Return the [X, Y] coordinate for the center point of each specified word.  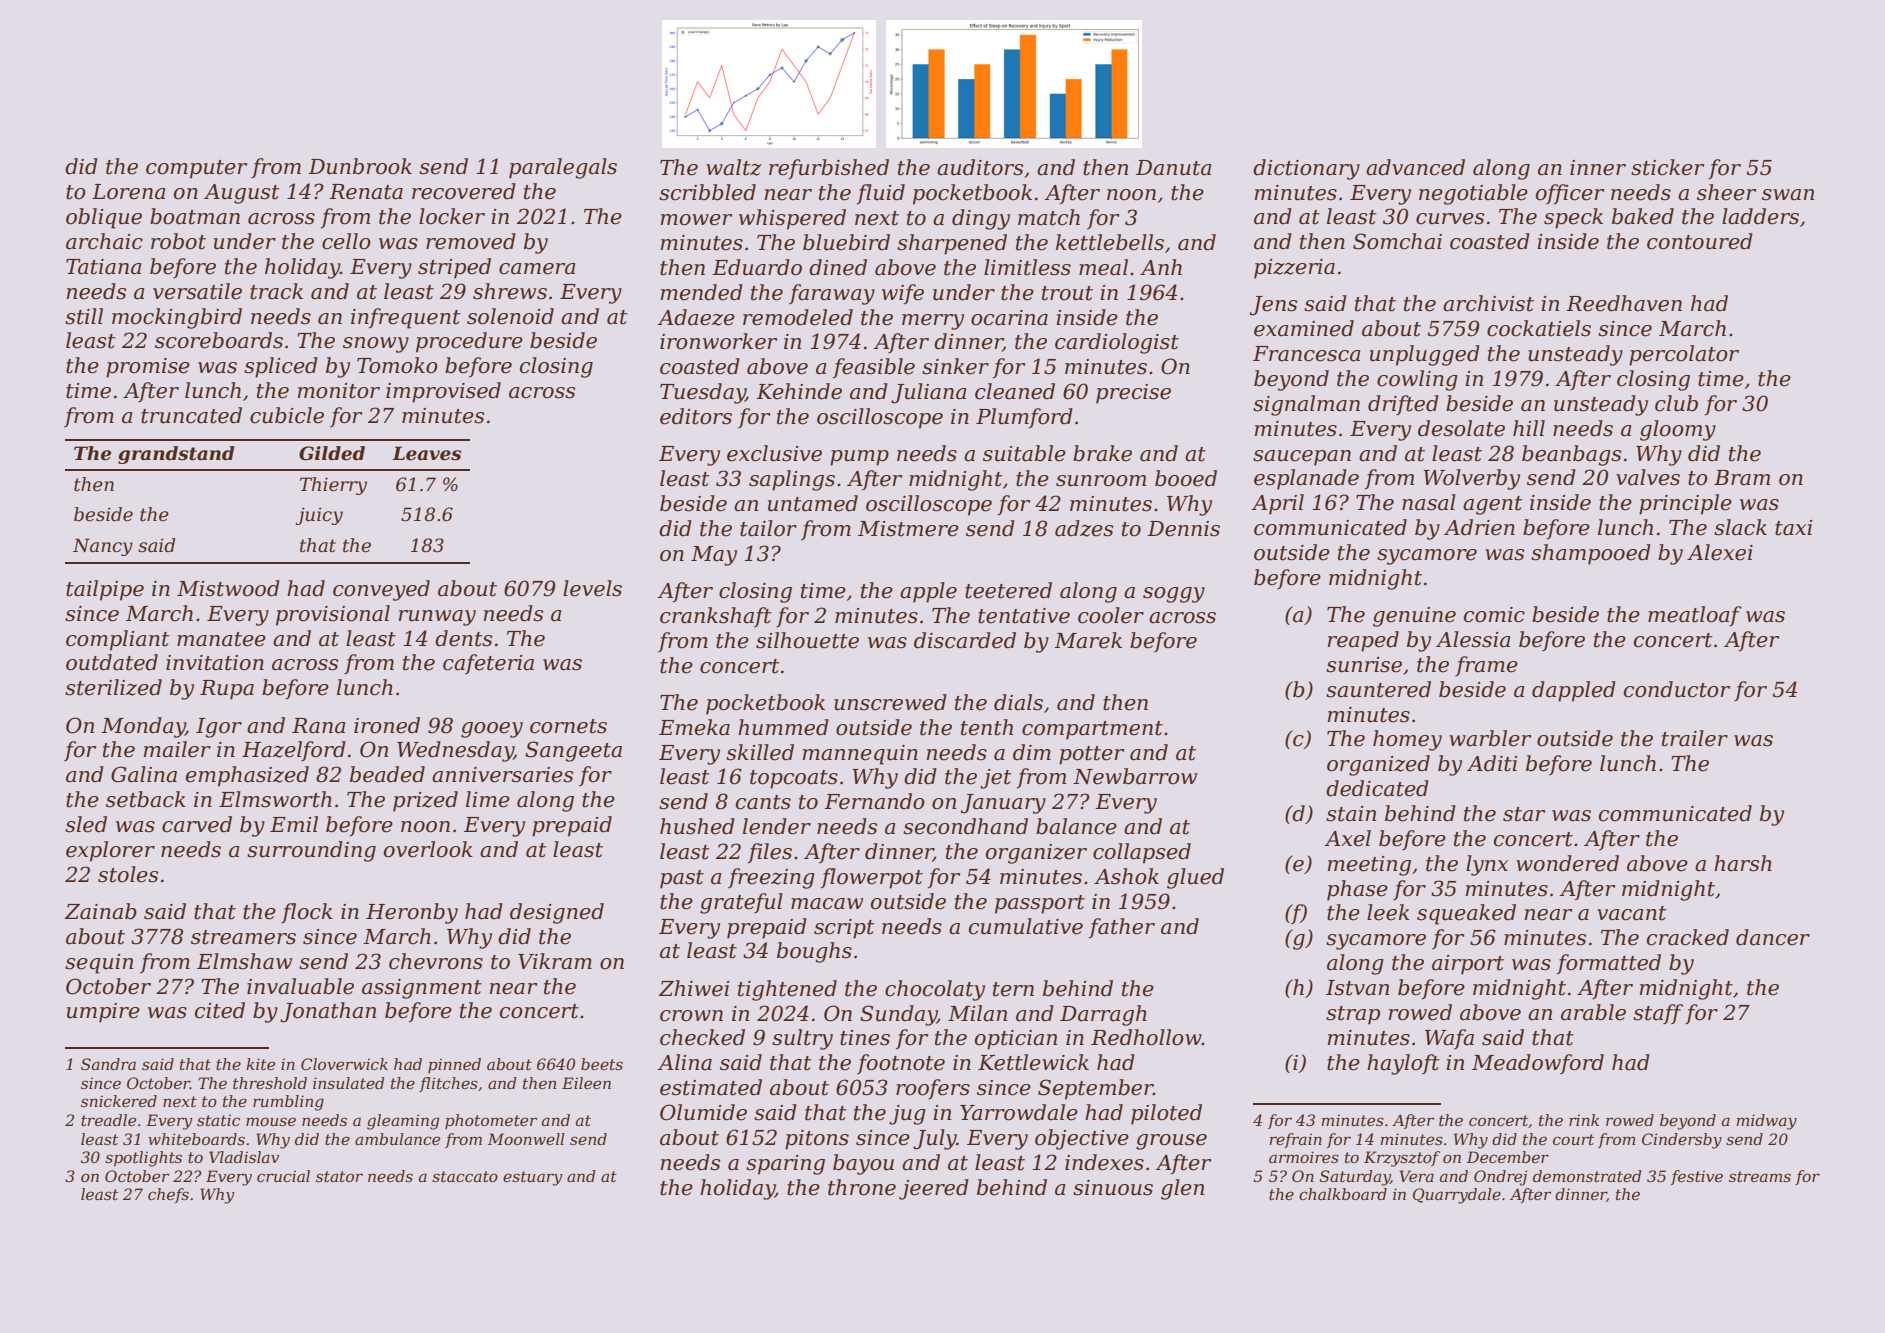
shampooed [1591, 554]
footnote [901, 1064]
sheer [1726, 192]
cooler [1111, 615]
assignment [422, 989]
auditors [980, 167]
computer [196, 169]
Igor [219, 728]
